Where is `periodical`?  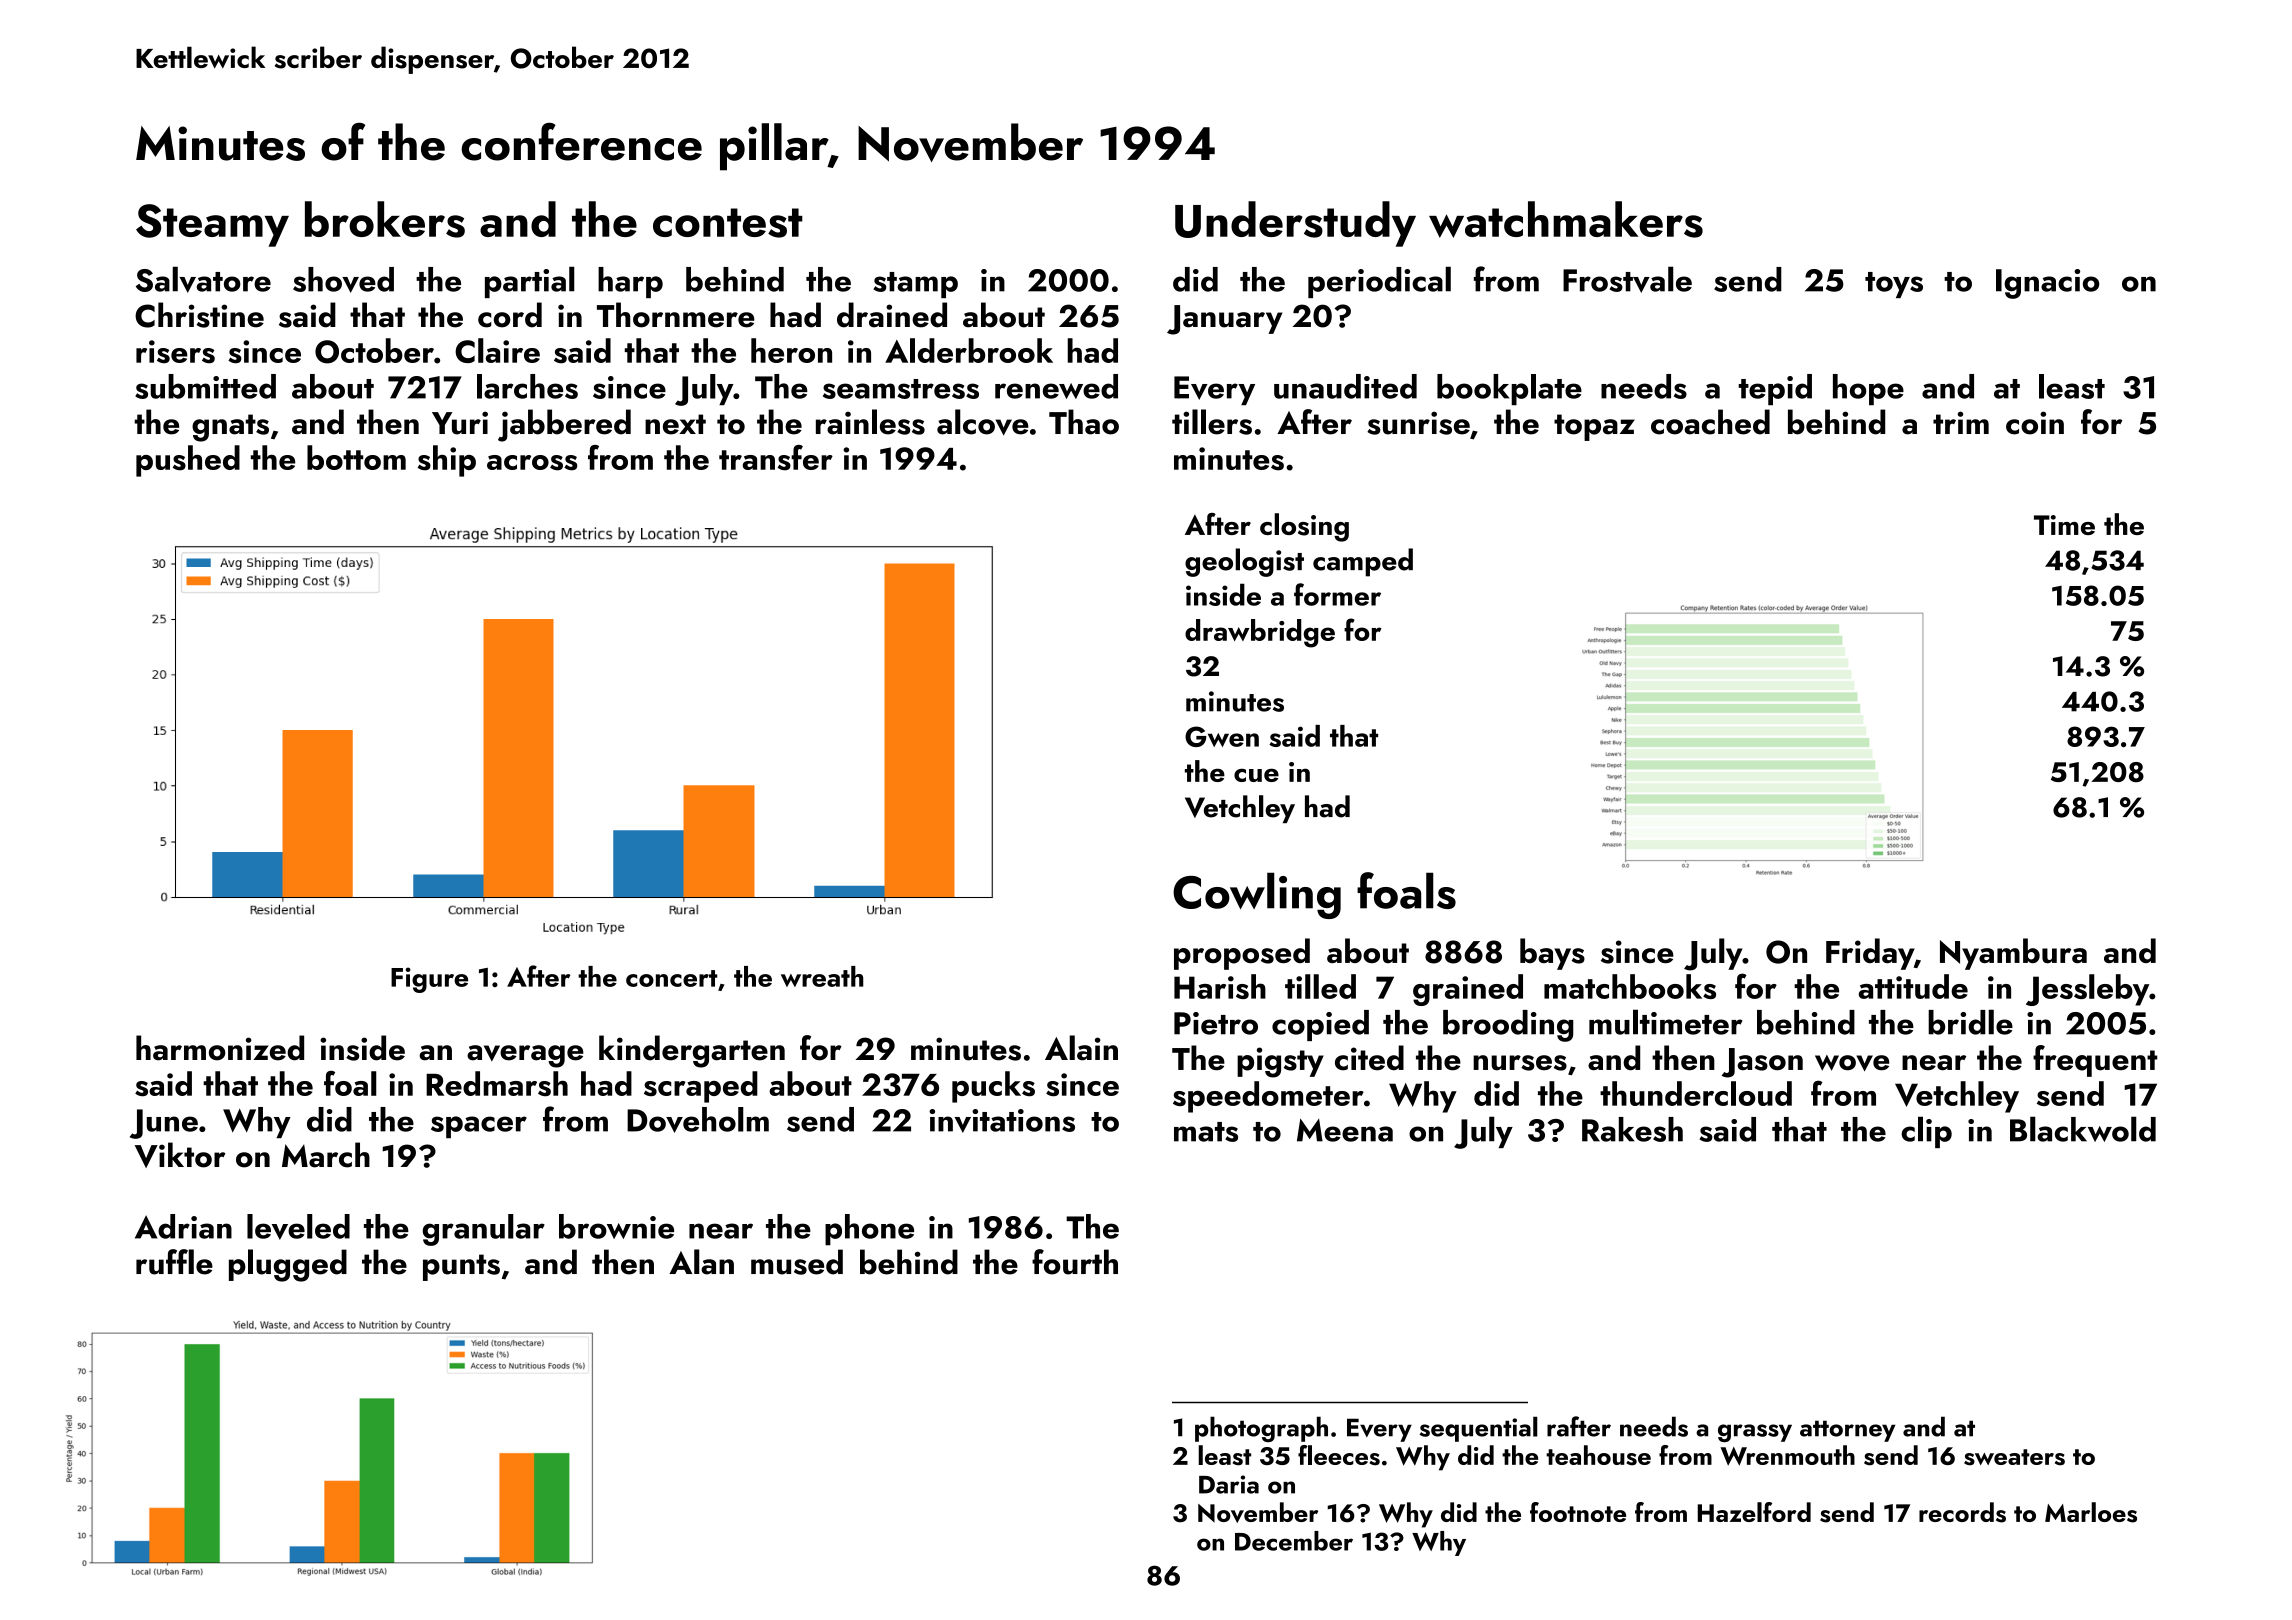 periodical is located at coordinates (1379, 282).
